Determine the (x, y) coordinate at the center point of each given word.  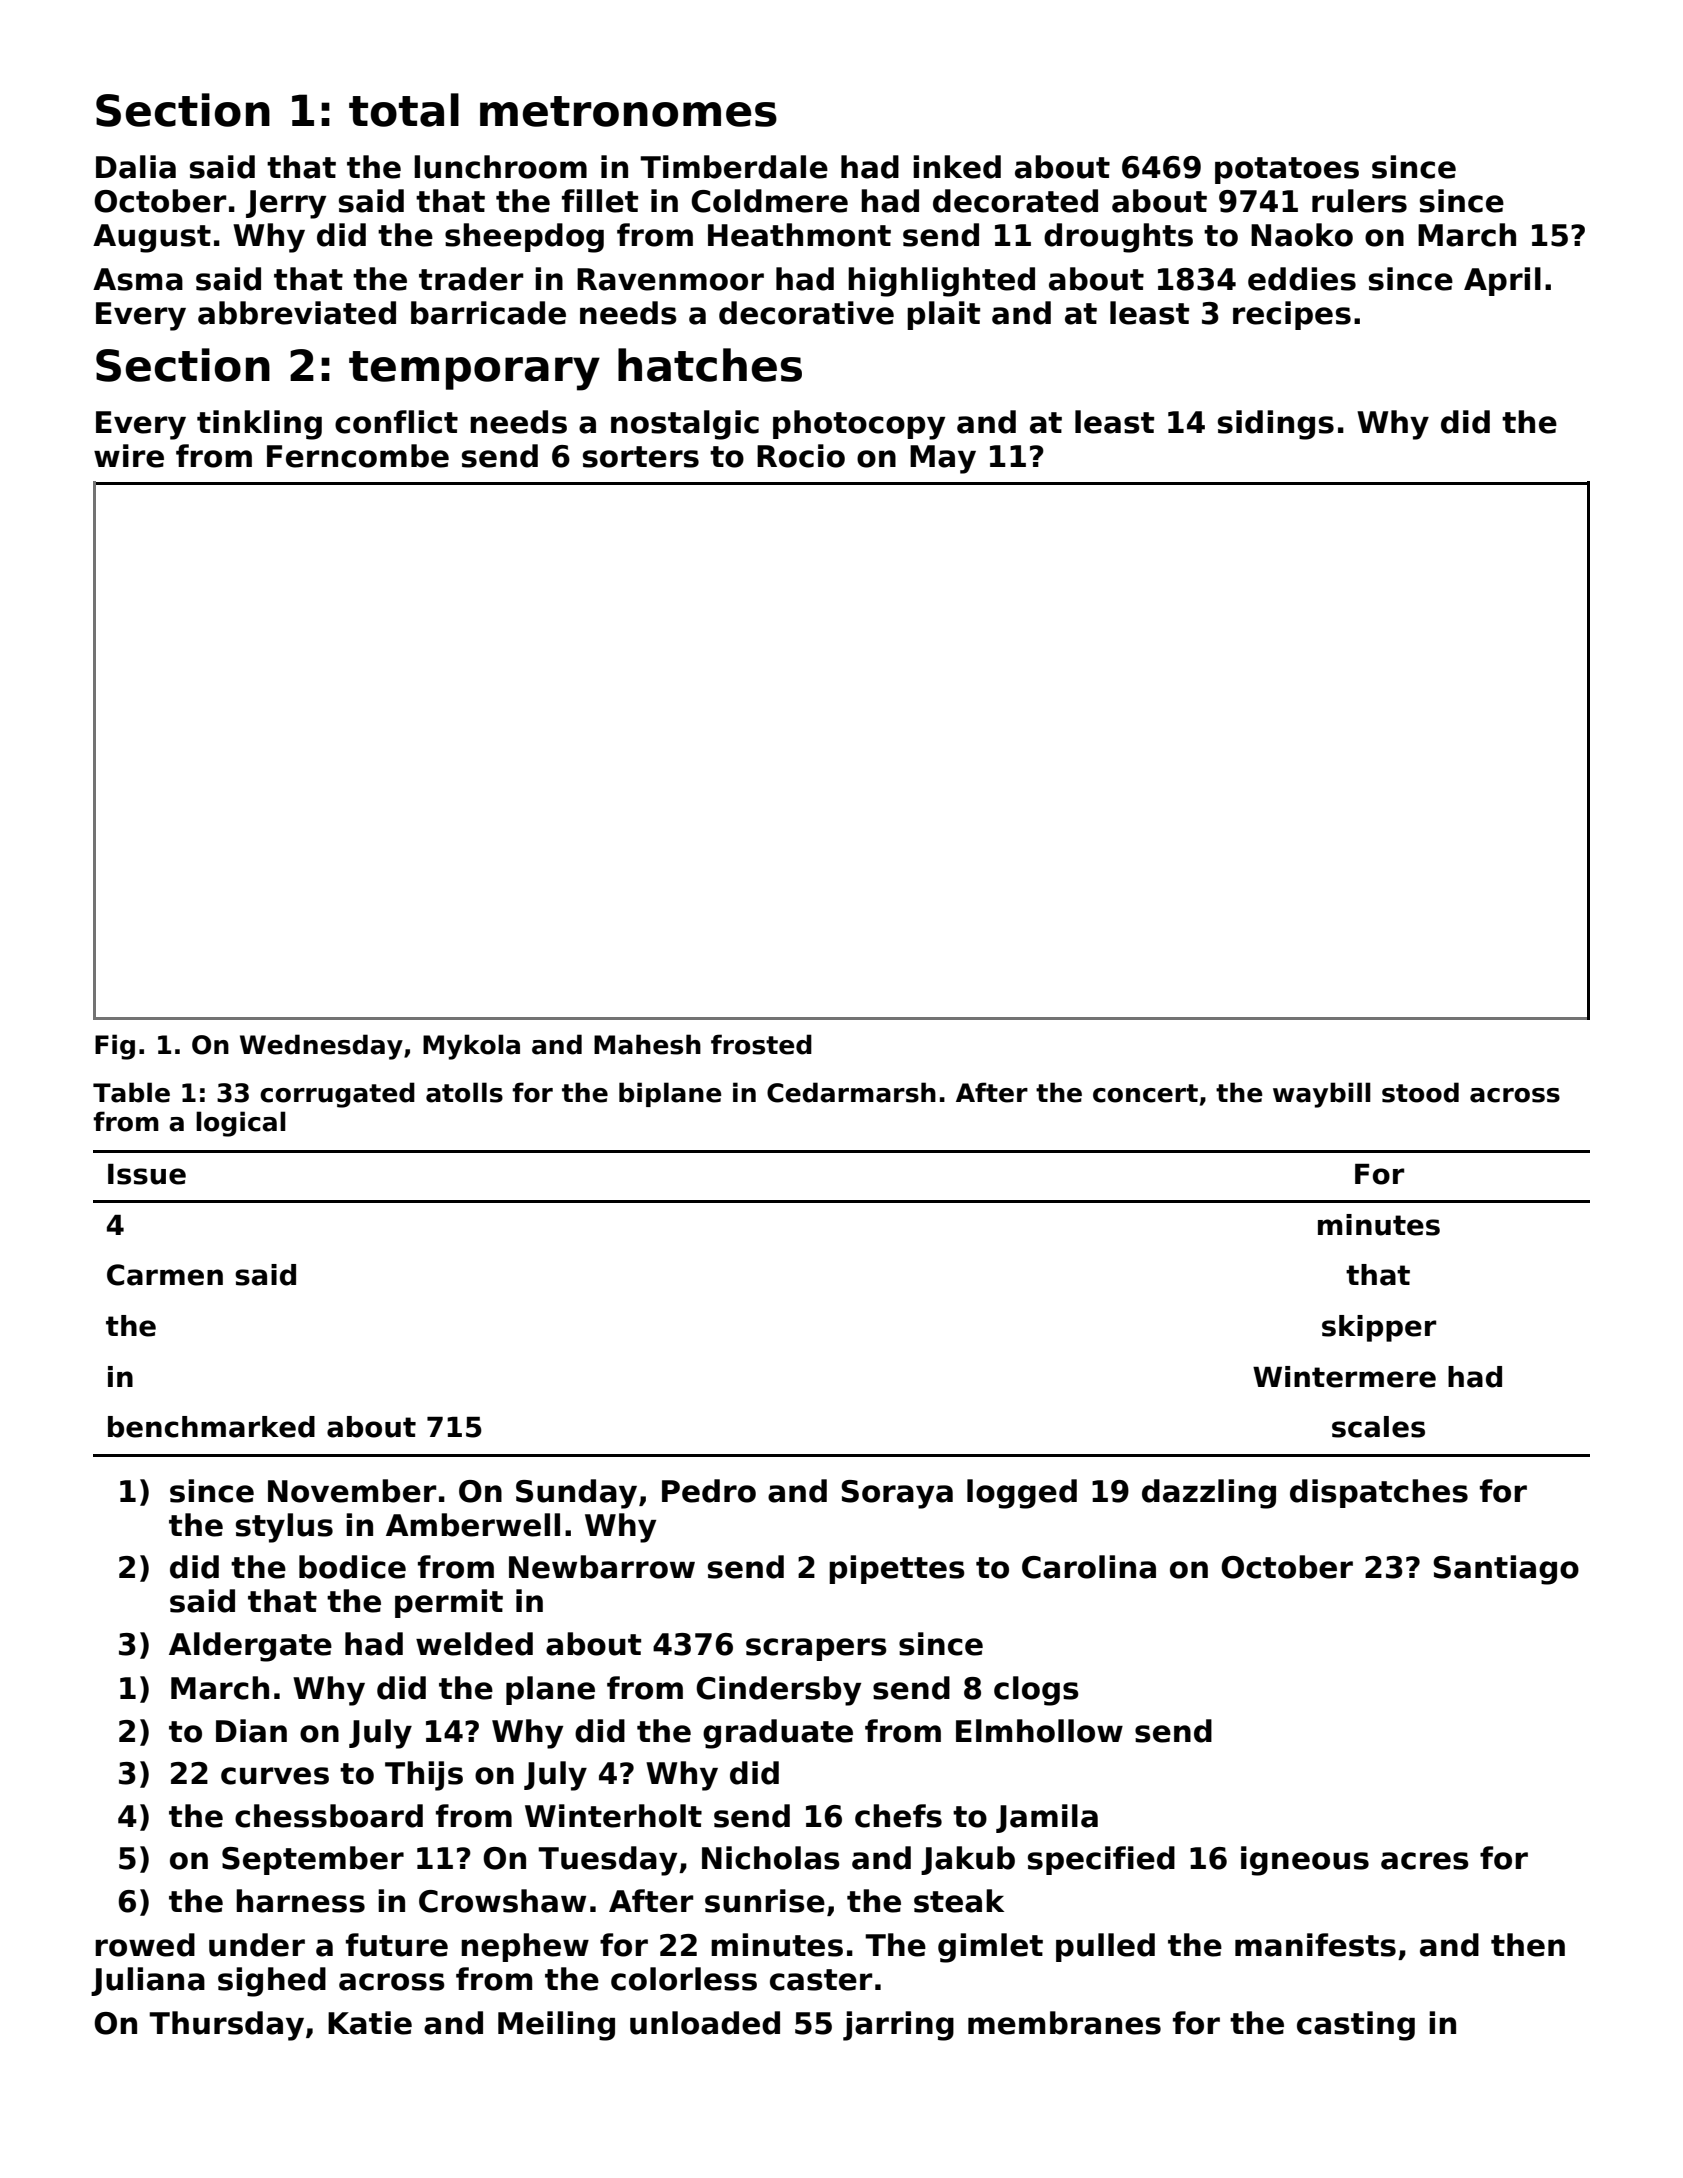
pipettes (897, 1569)
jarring (898, 2026)
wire (129, 456)
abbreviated (297, 313)
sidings (1276, 425)
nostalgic (685, 425)
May (943, 459)
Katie (370, 2023)
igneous (1305, 1861)
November (352, 1491)
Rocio (801, 456)
